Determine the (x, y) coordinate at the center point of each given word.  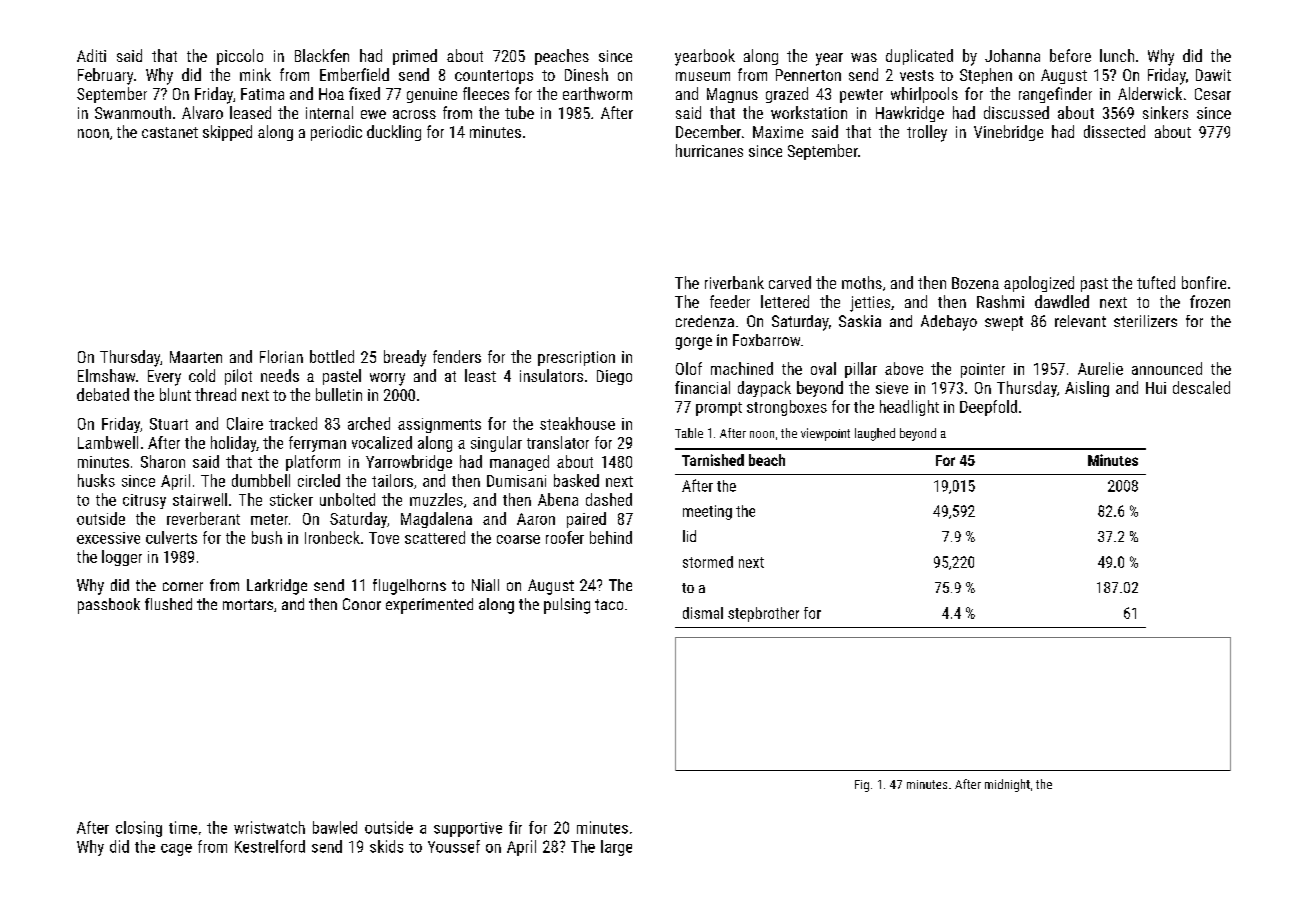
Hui (1156, 388)
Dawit (1213, 75)
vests (917, 75)
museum (703, 76)
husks (96, 480)
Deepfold (988, 408)
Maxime (778, 132)
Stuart (169, 424)
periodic (336, 133)
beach (767, 460)
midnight (1007, 785)
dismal (703, 613)
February (105, 76)
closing (139, 829)
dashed (609, 499)
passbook (109, 606)
